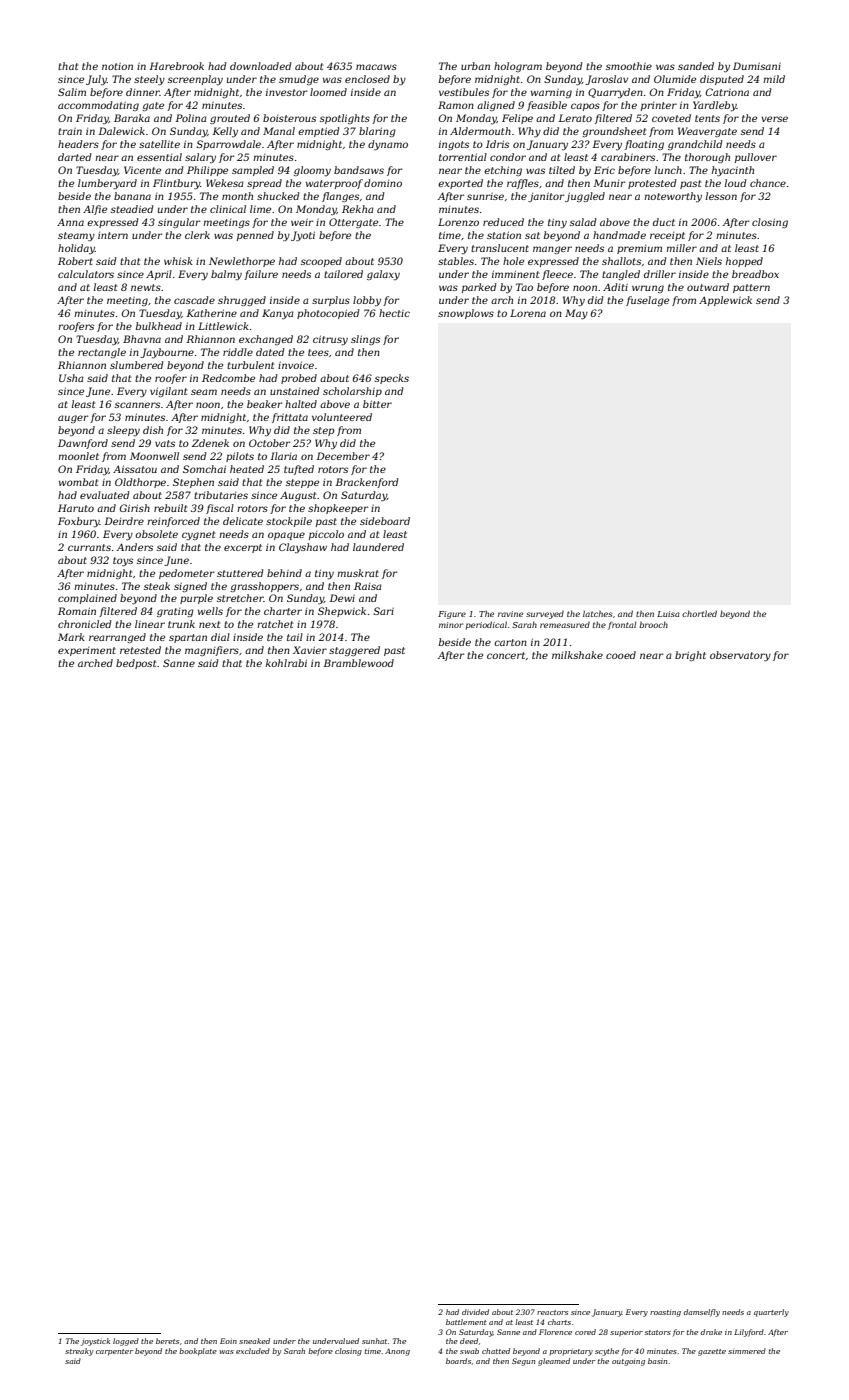 Image resolution: width=849 pixels, height=1400 pixels. I want to click on concert, so click(506, 655).
